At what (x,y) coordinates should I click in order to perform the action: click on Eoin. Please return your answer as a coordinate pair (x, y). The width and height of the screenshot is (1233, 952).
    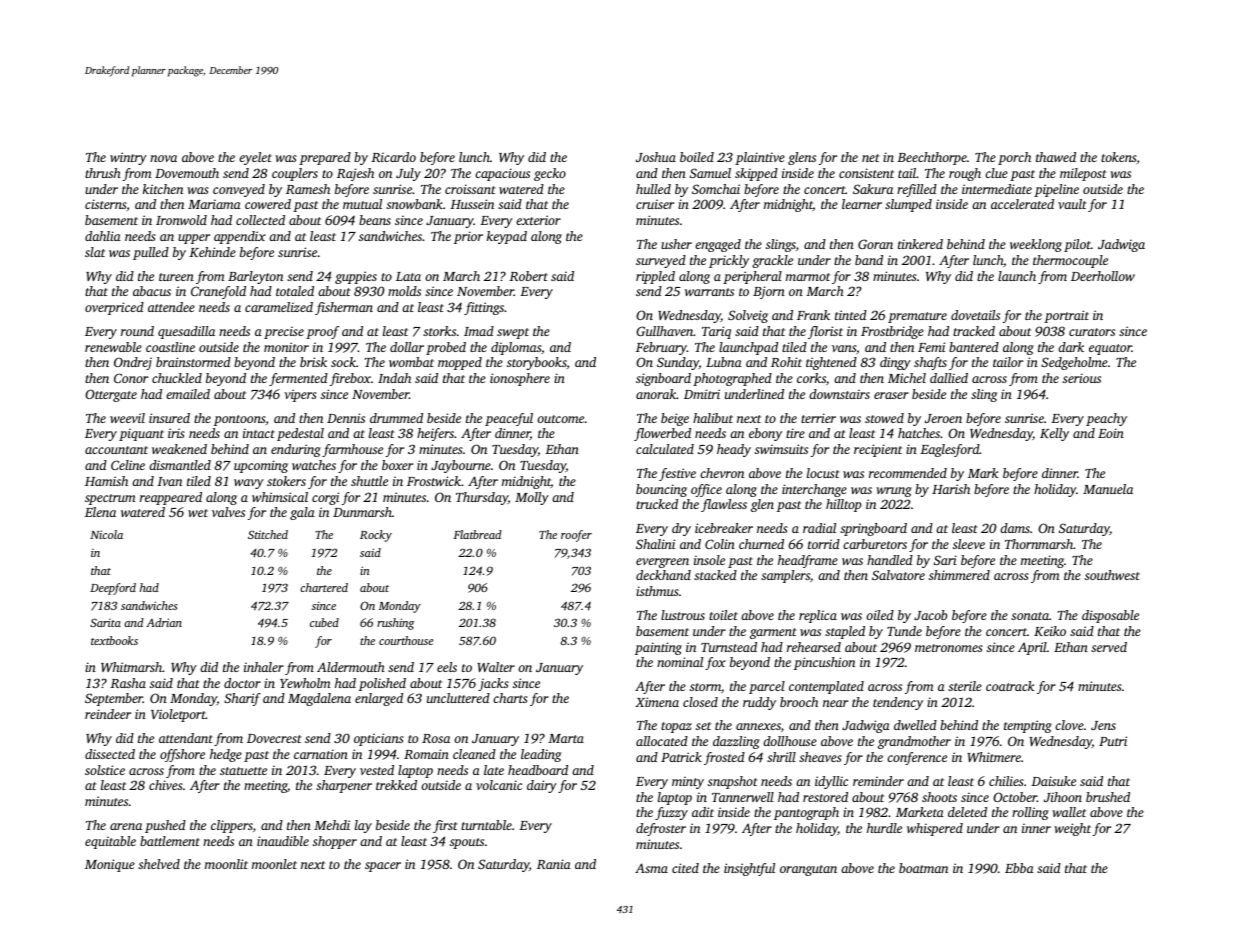
    Looking at the image, I should click on (1111, 433).
